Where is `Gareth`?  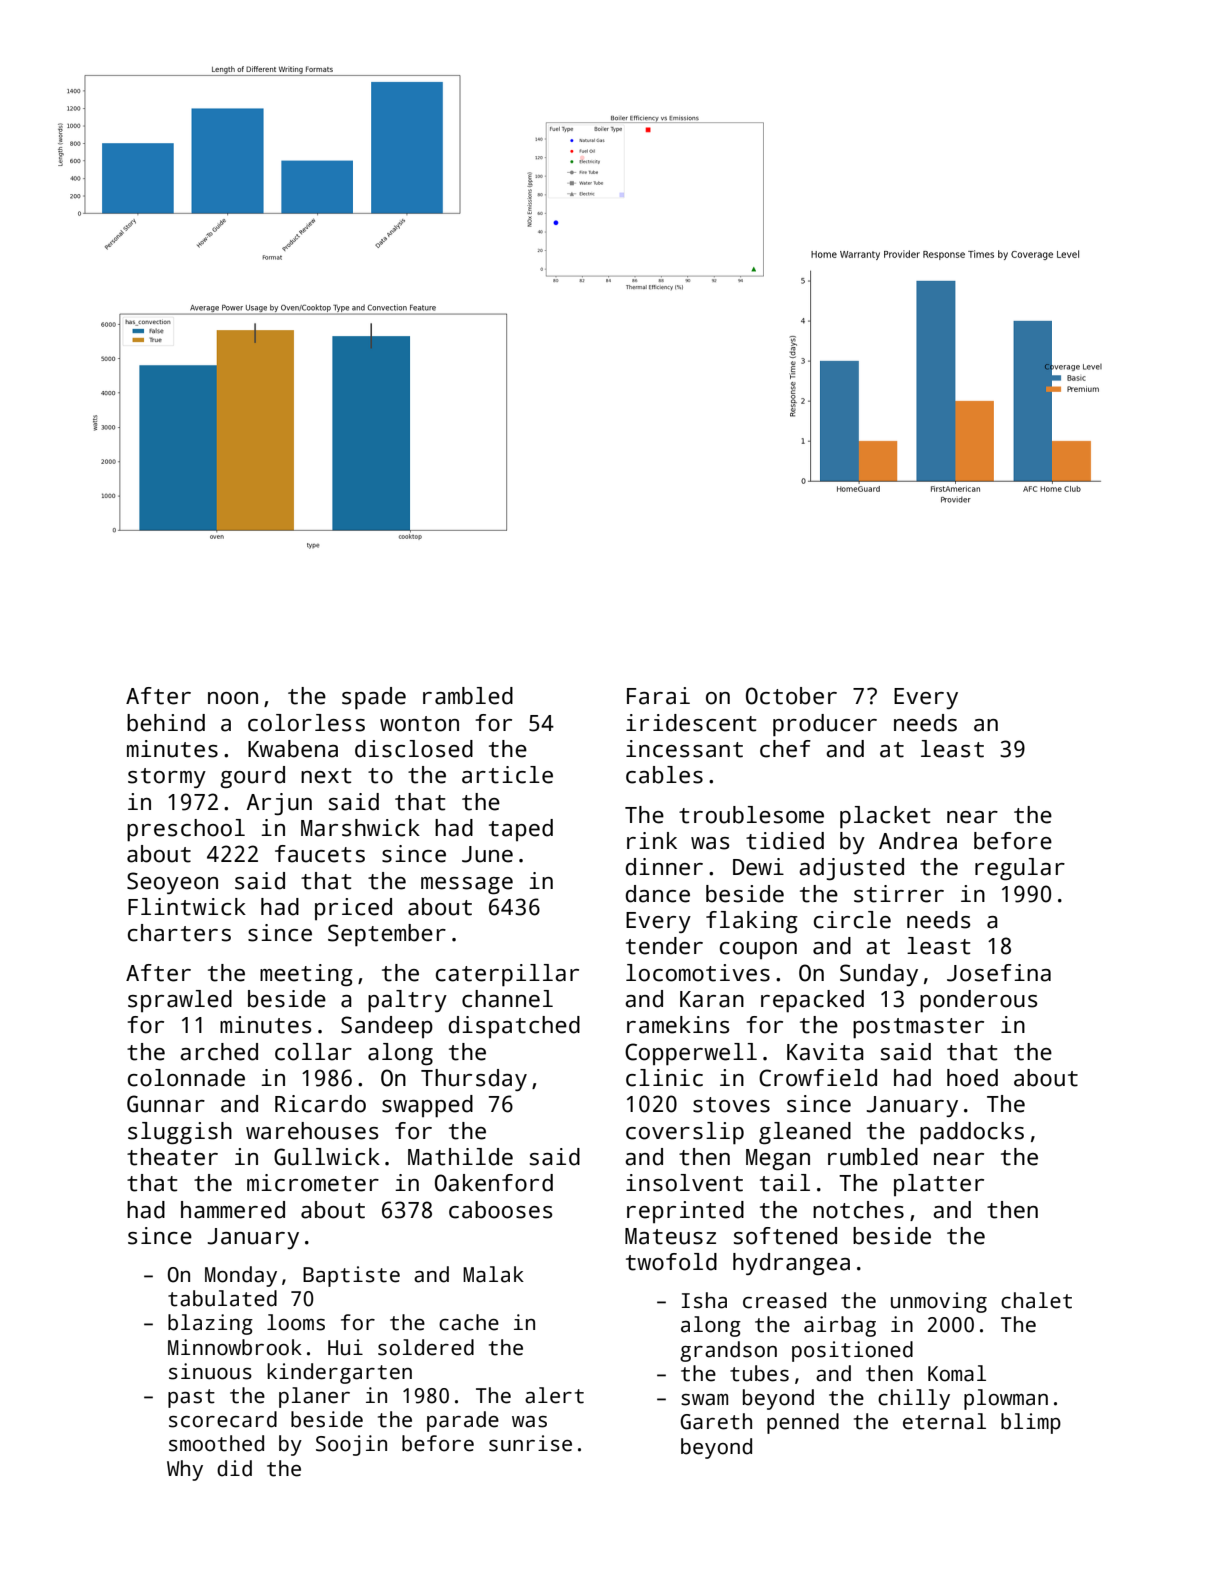
Gareth is located at coordinates (716, 1421).
